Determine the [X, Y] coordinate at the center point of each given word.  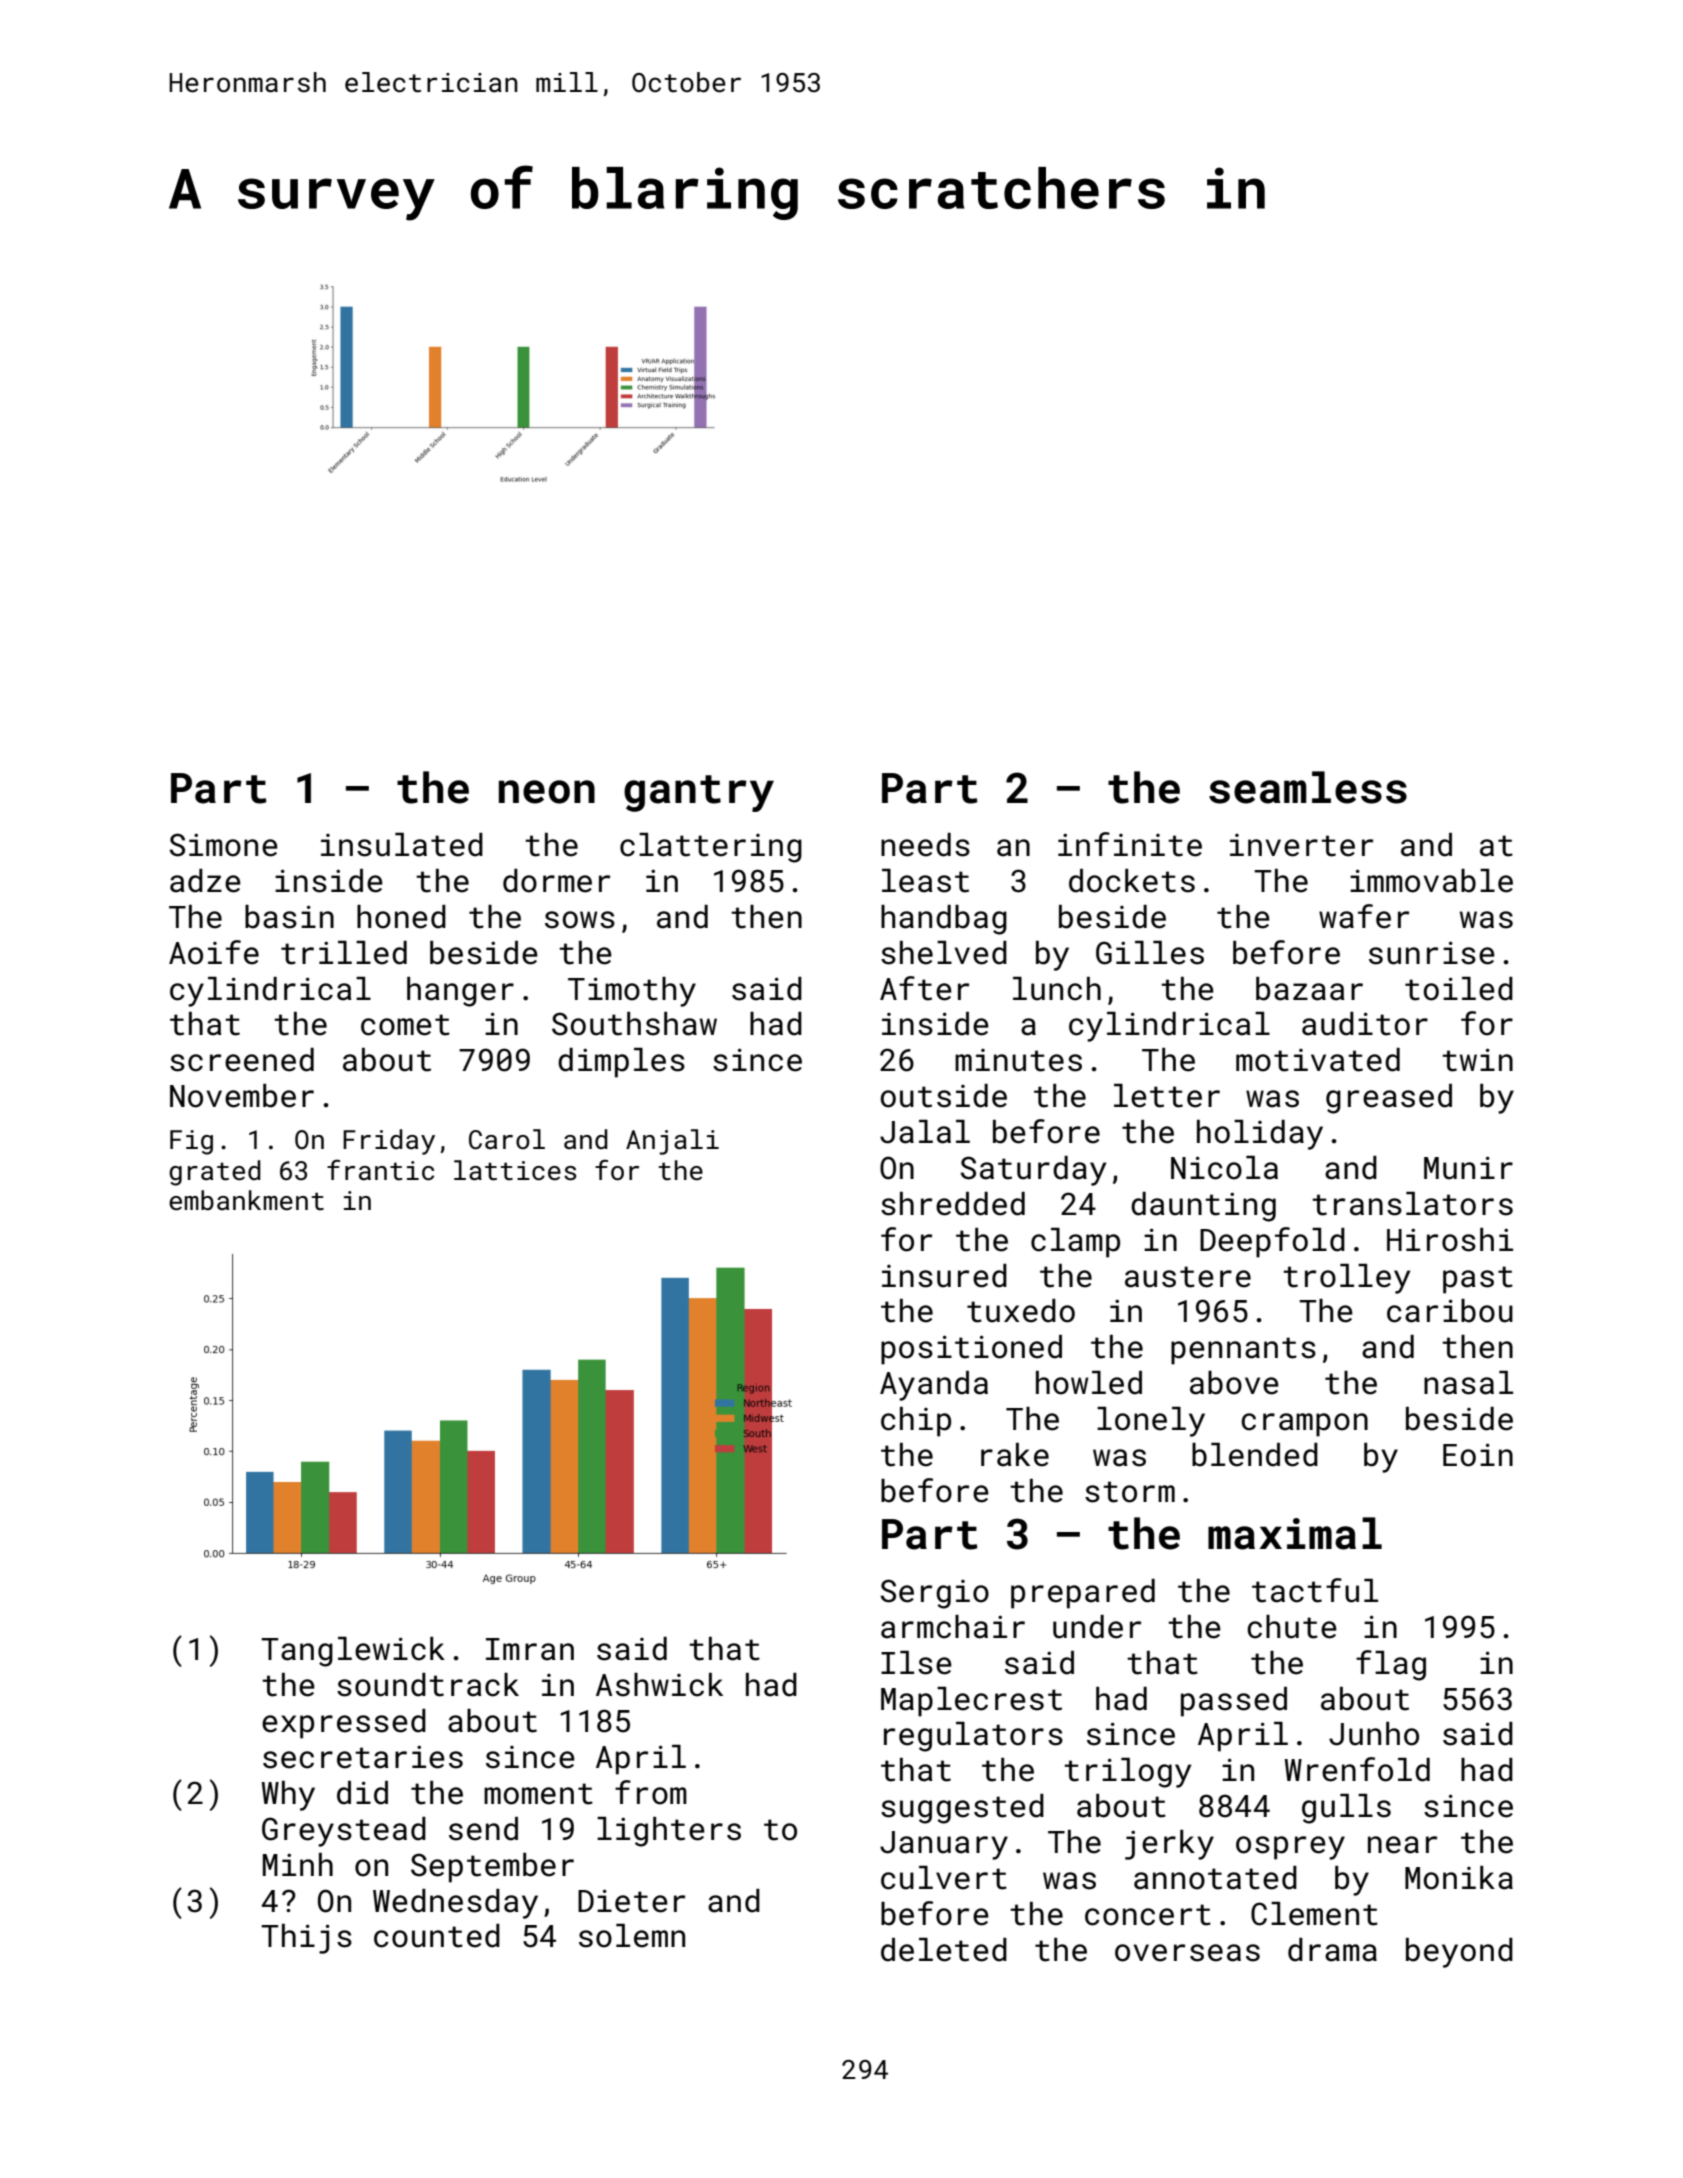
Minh [298, 1864]
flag [1391, 1665]
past [1478, 1280]
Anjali [672, 1142]
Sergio [935, 1594]
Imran [530, 1649]
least [925, 881]
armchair [953, 1627]
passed [1234, 1702]
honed [401, 917]
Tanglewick [353, 1652]
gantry [699, 793]
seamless [1308, 787]
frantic [380, 1170]
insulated [402, 845]
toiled [1459, 989]
